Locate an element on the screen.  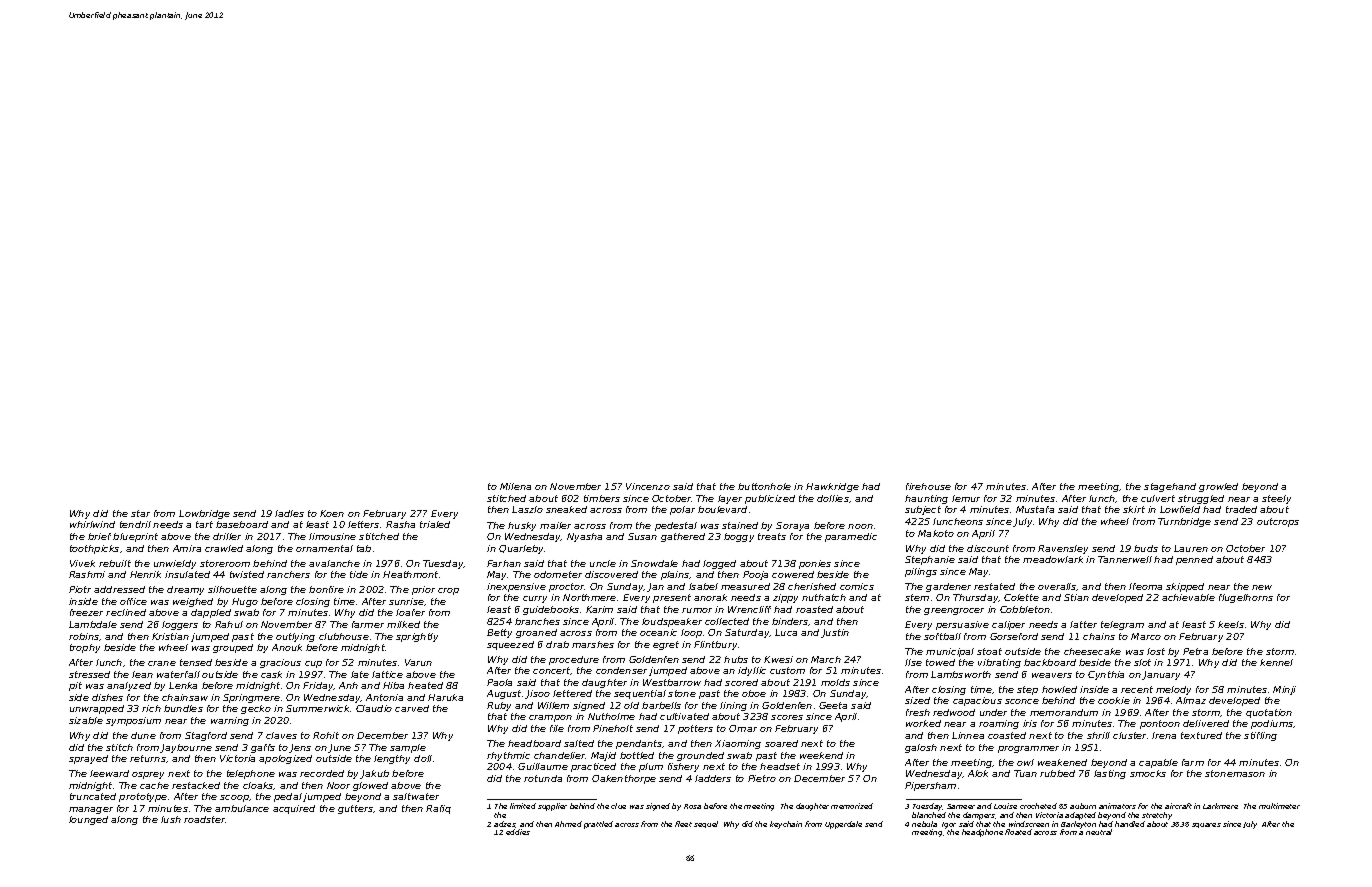
lounged is located at coordinates (88, 820).
